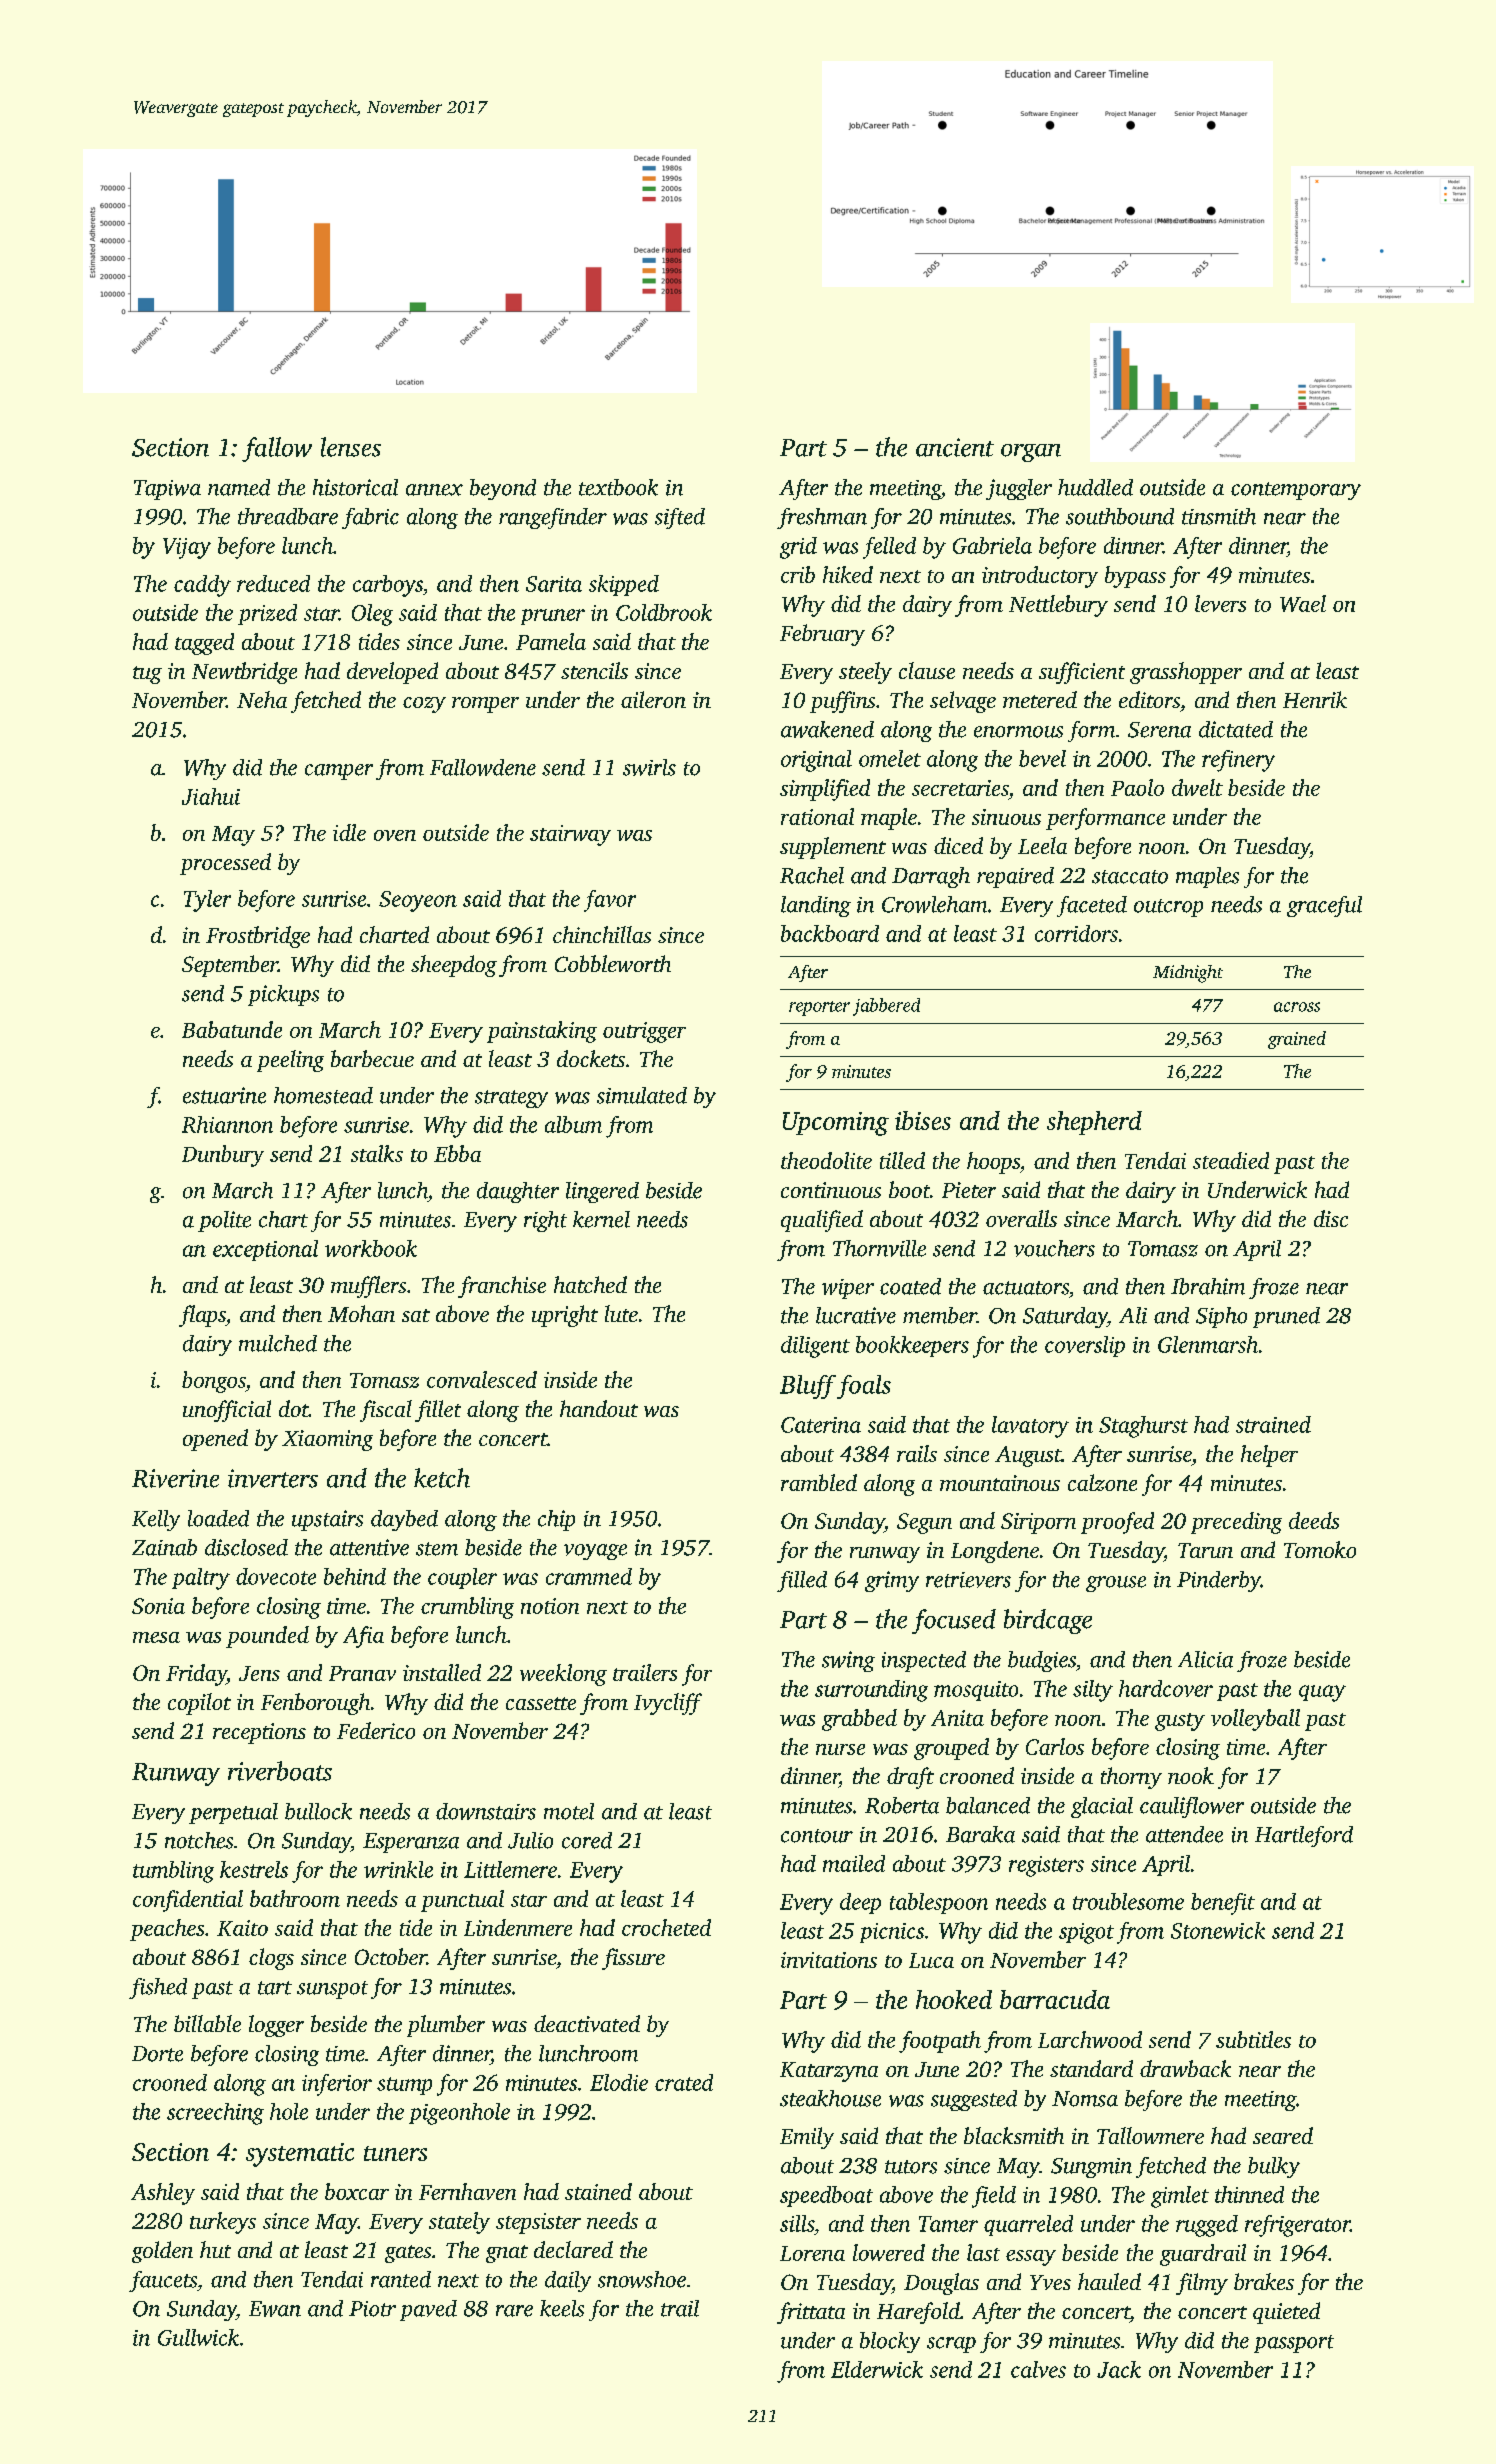  Describe the element at coordinates (1297, 2226) in the document. I see `refrigerator` at that location.
